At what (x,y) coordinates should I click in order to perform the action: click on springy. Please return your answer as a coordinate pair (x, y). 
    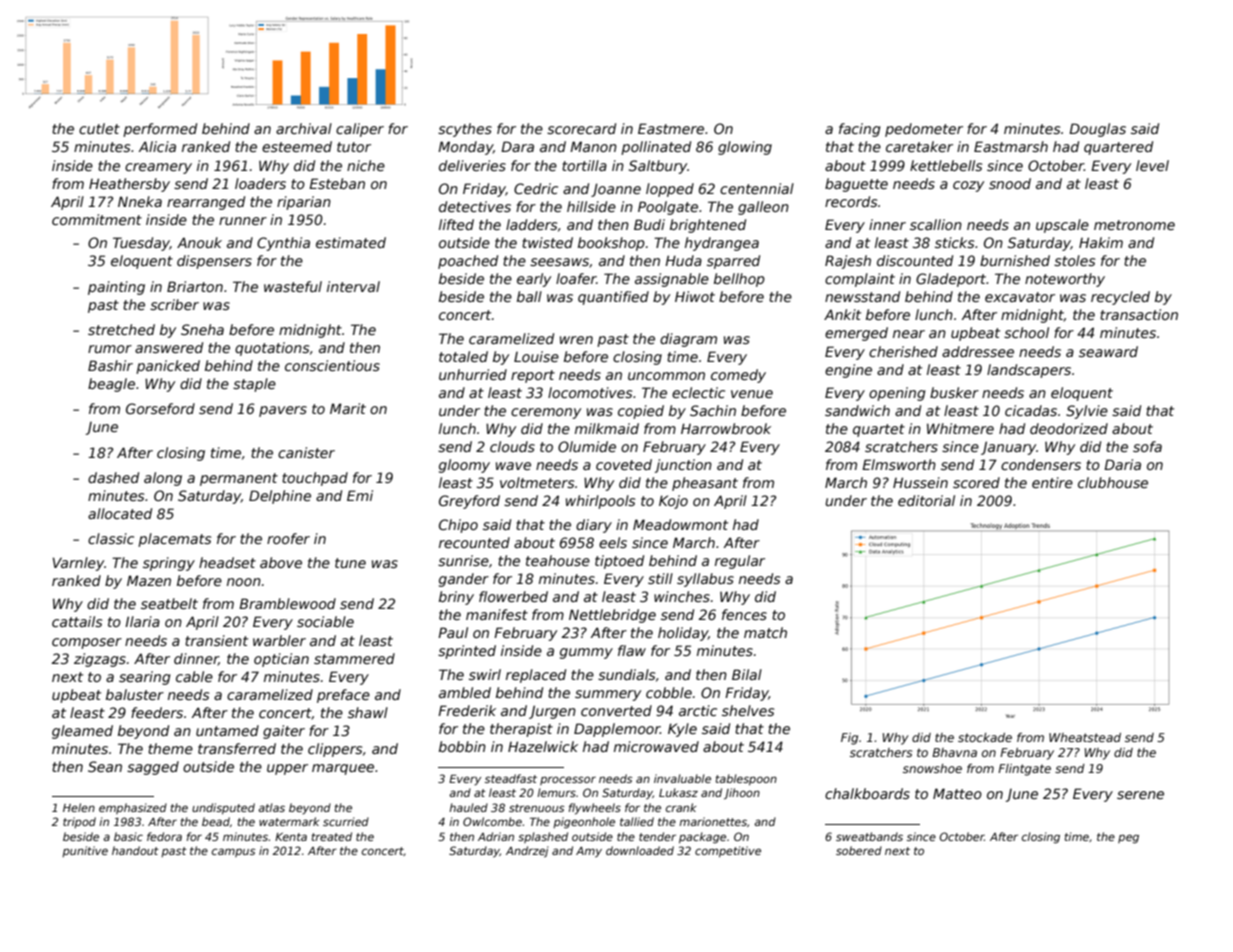
    Looking at the image, I should click on (169, 564).
